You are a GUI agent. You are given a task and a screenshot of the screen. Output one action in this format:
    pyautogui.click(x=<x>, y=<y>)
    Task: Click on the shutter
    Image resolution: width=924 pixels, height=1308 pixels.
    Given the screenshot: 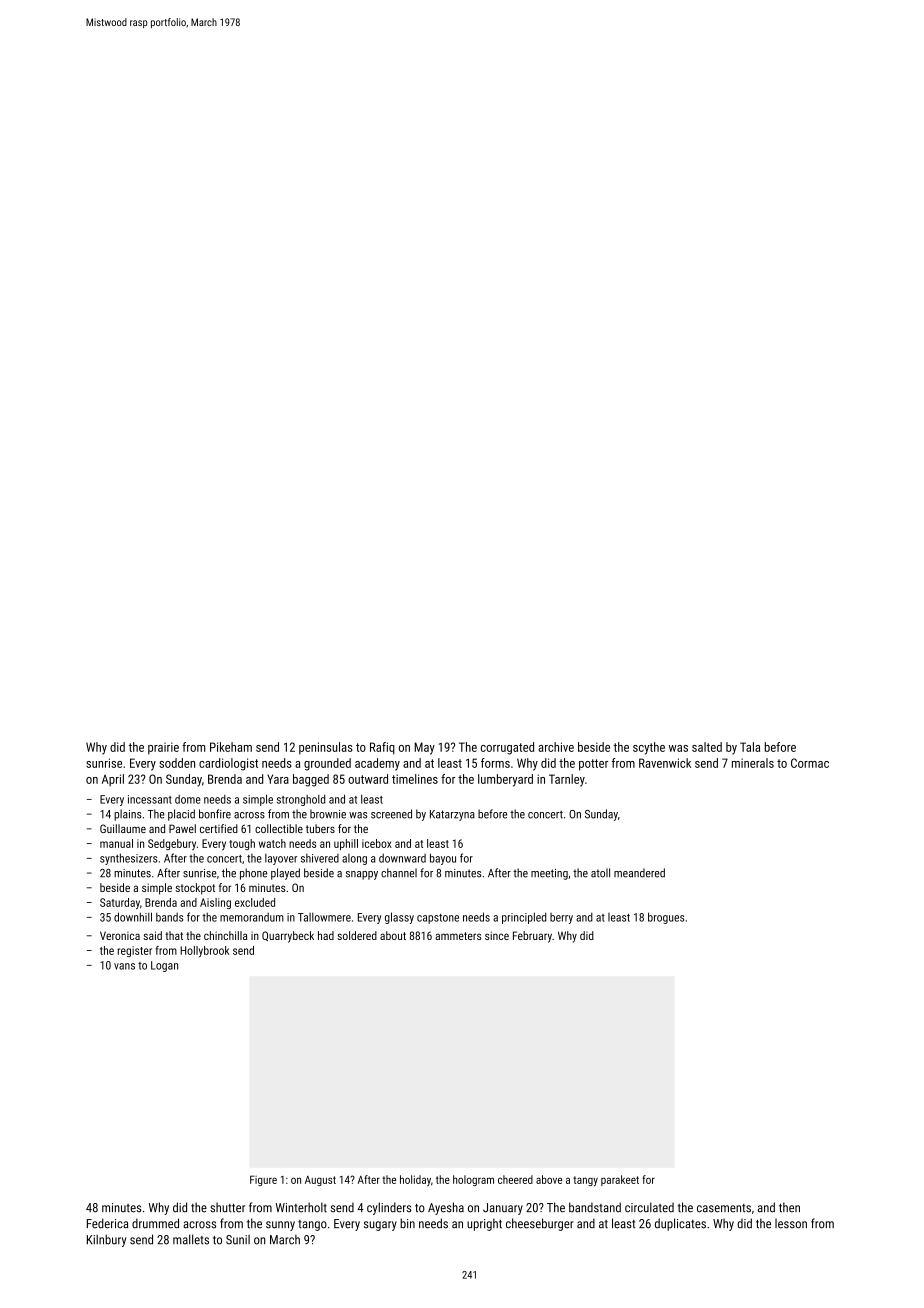 What is the action you would take?
    pyautogui.click(x=227, y=1207)
